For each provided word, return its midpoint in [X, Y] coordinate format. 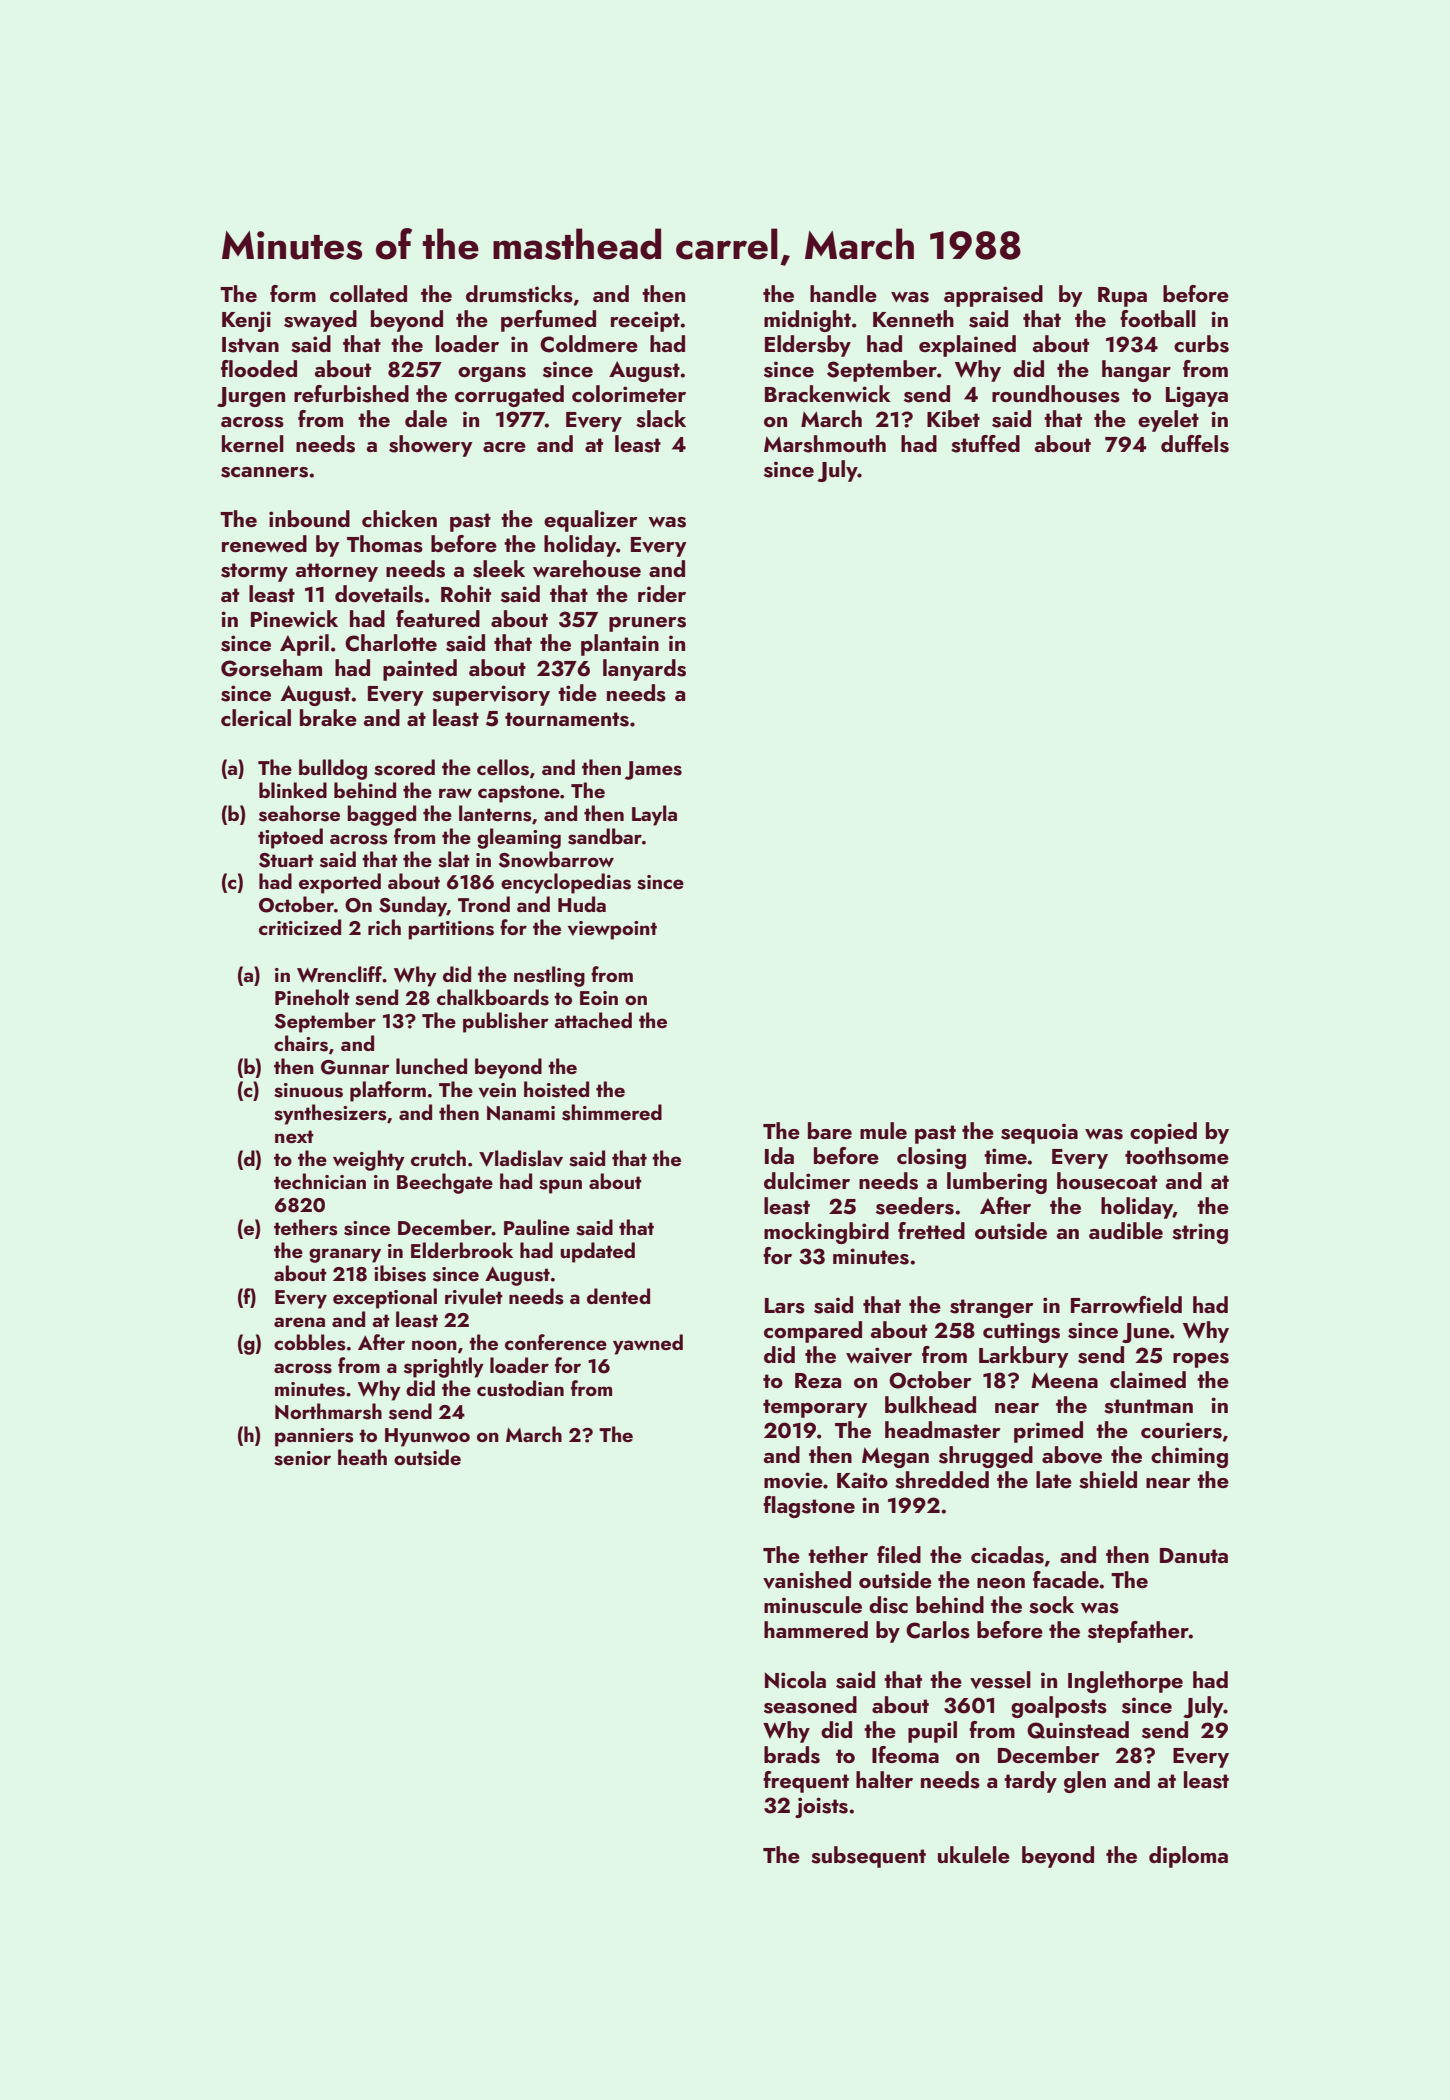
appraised [993, 296]
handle [843, 293]
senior [302, 1458]
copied [1163, 1133]
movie [793, 1480]
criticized [300, 927]
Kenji [246, 321]
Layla [654, 815]
